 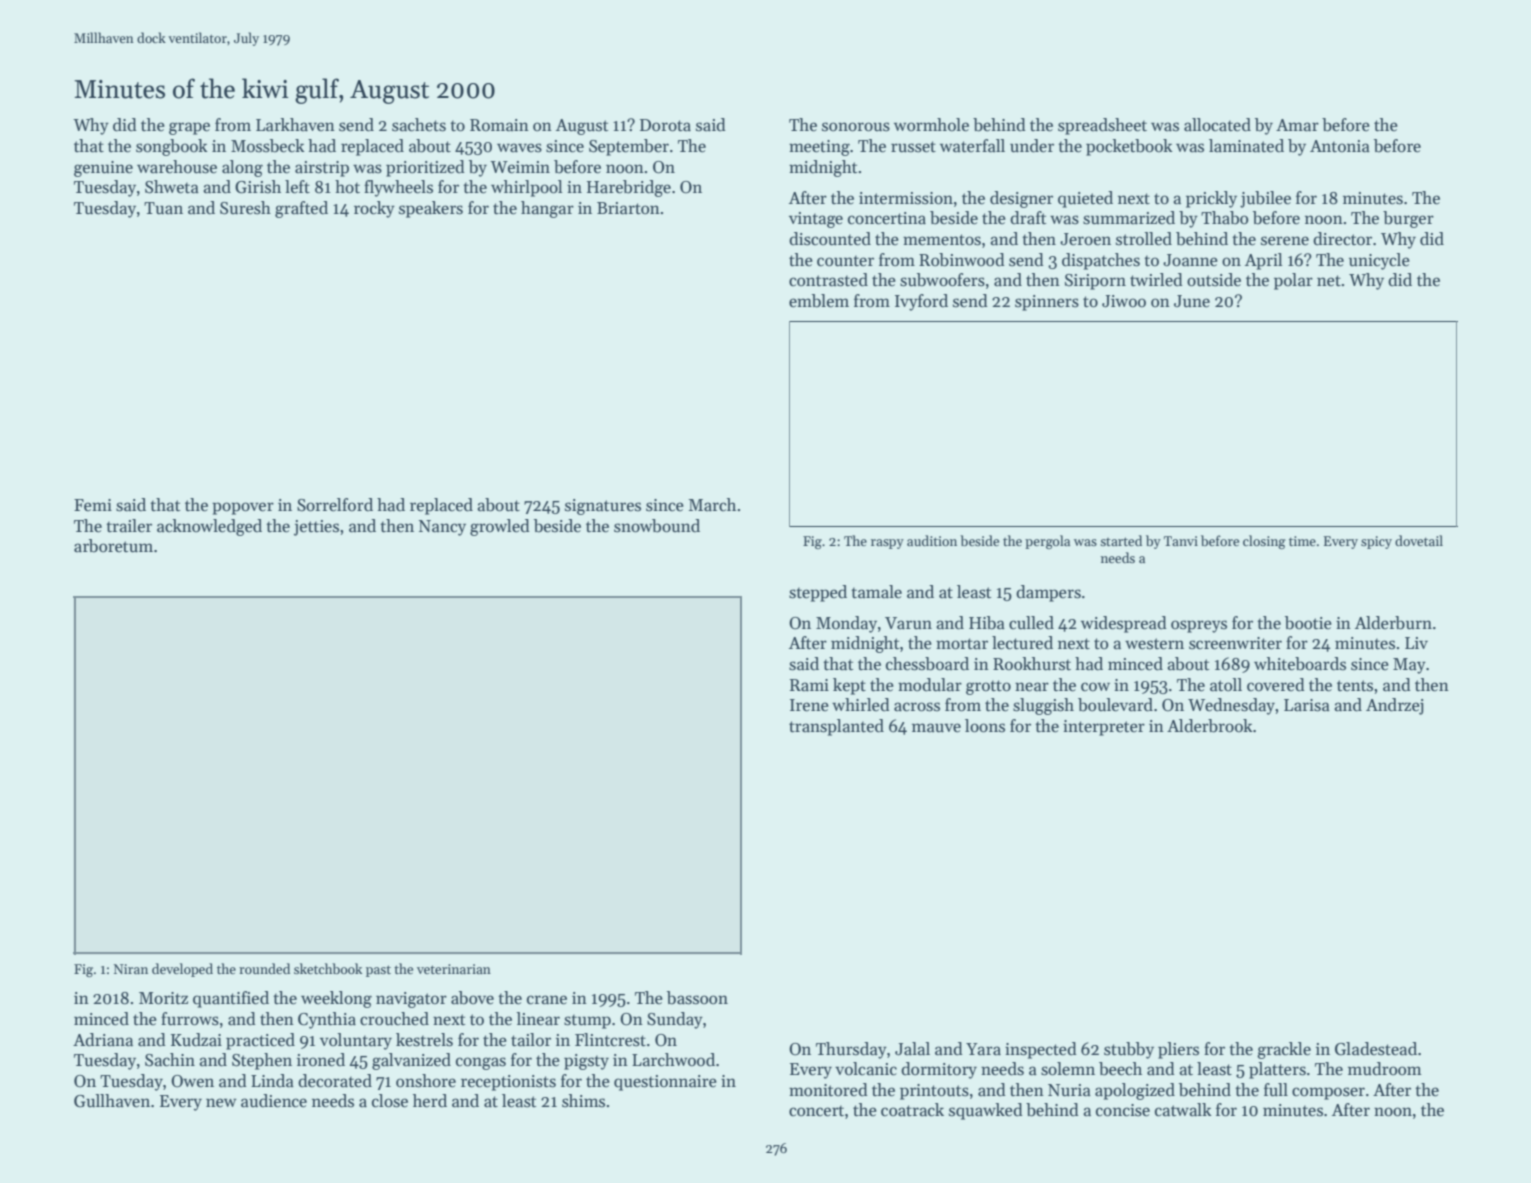 I want to click on dampers, so click(x=1048, y=593).
